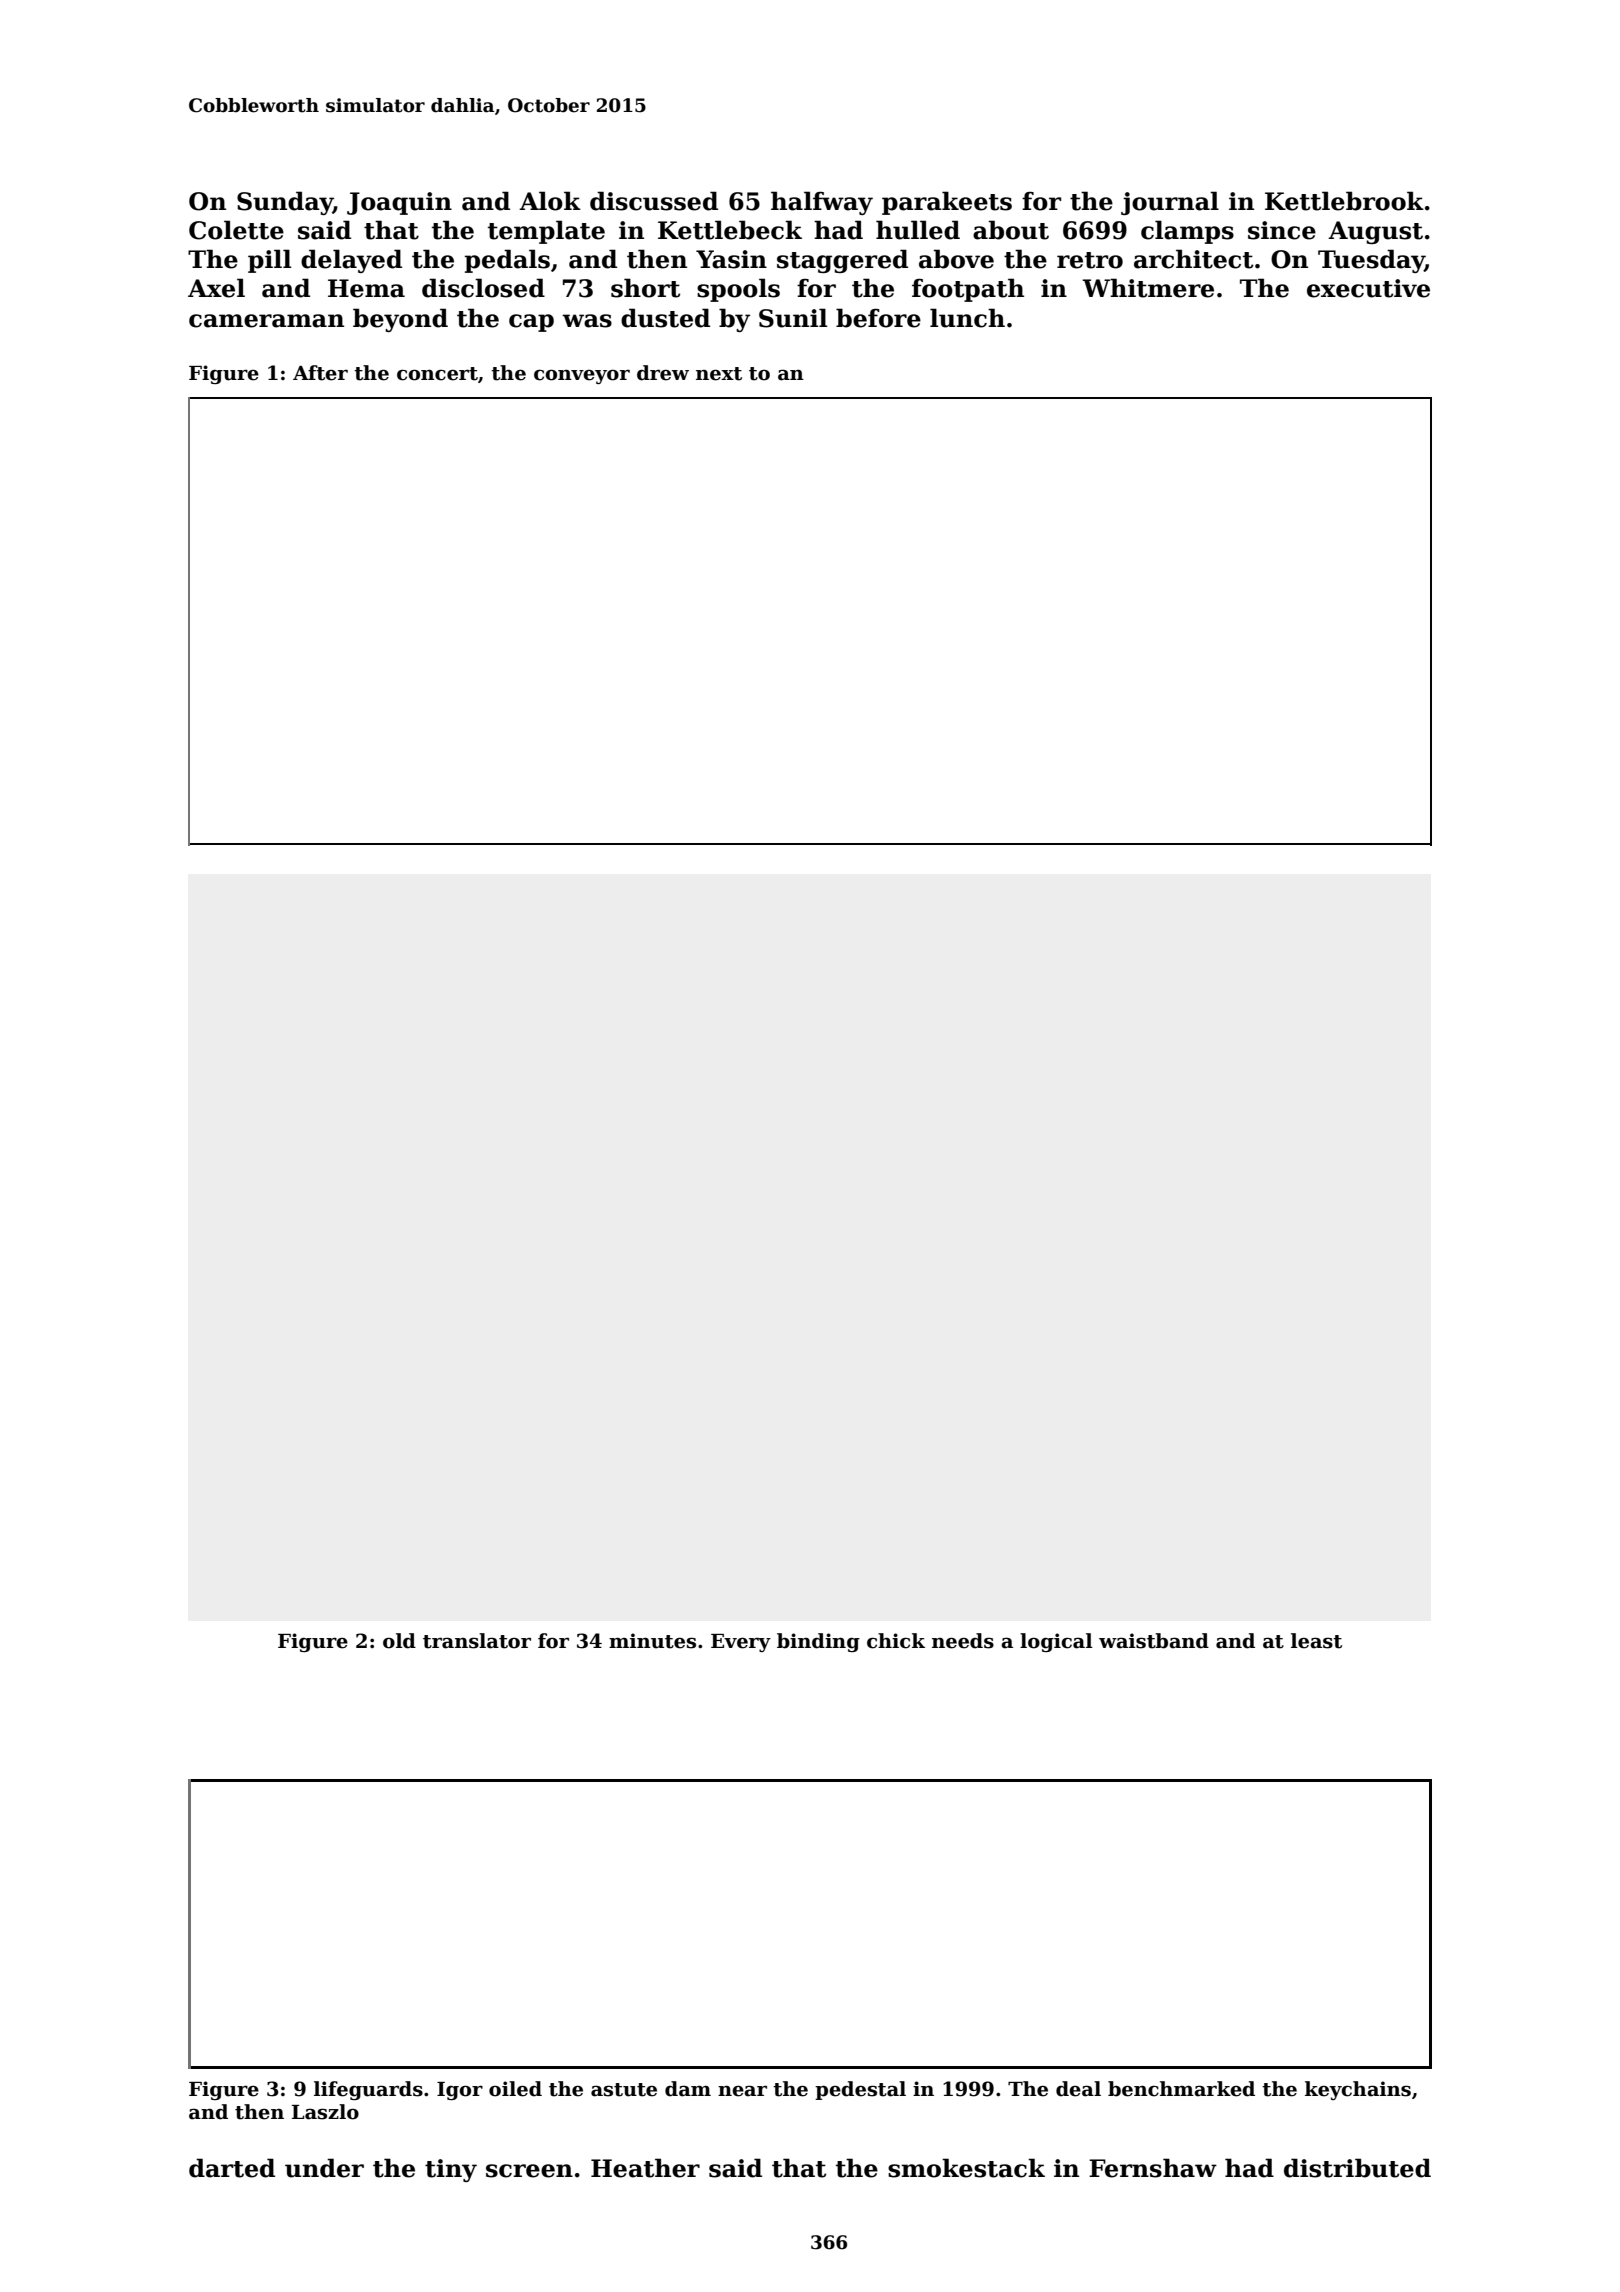 Image resolution: width=1620 pixels, height=2292 pixels. What do you see at coordinates (1170, 203) in the document?
I see `journal` at bounding box center [1170, 203].
